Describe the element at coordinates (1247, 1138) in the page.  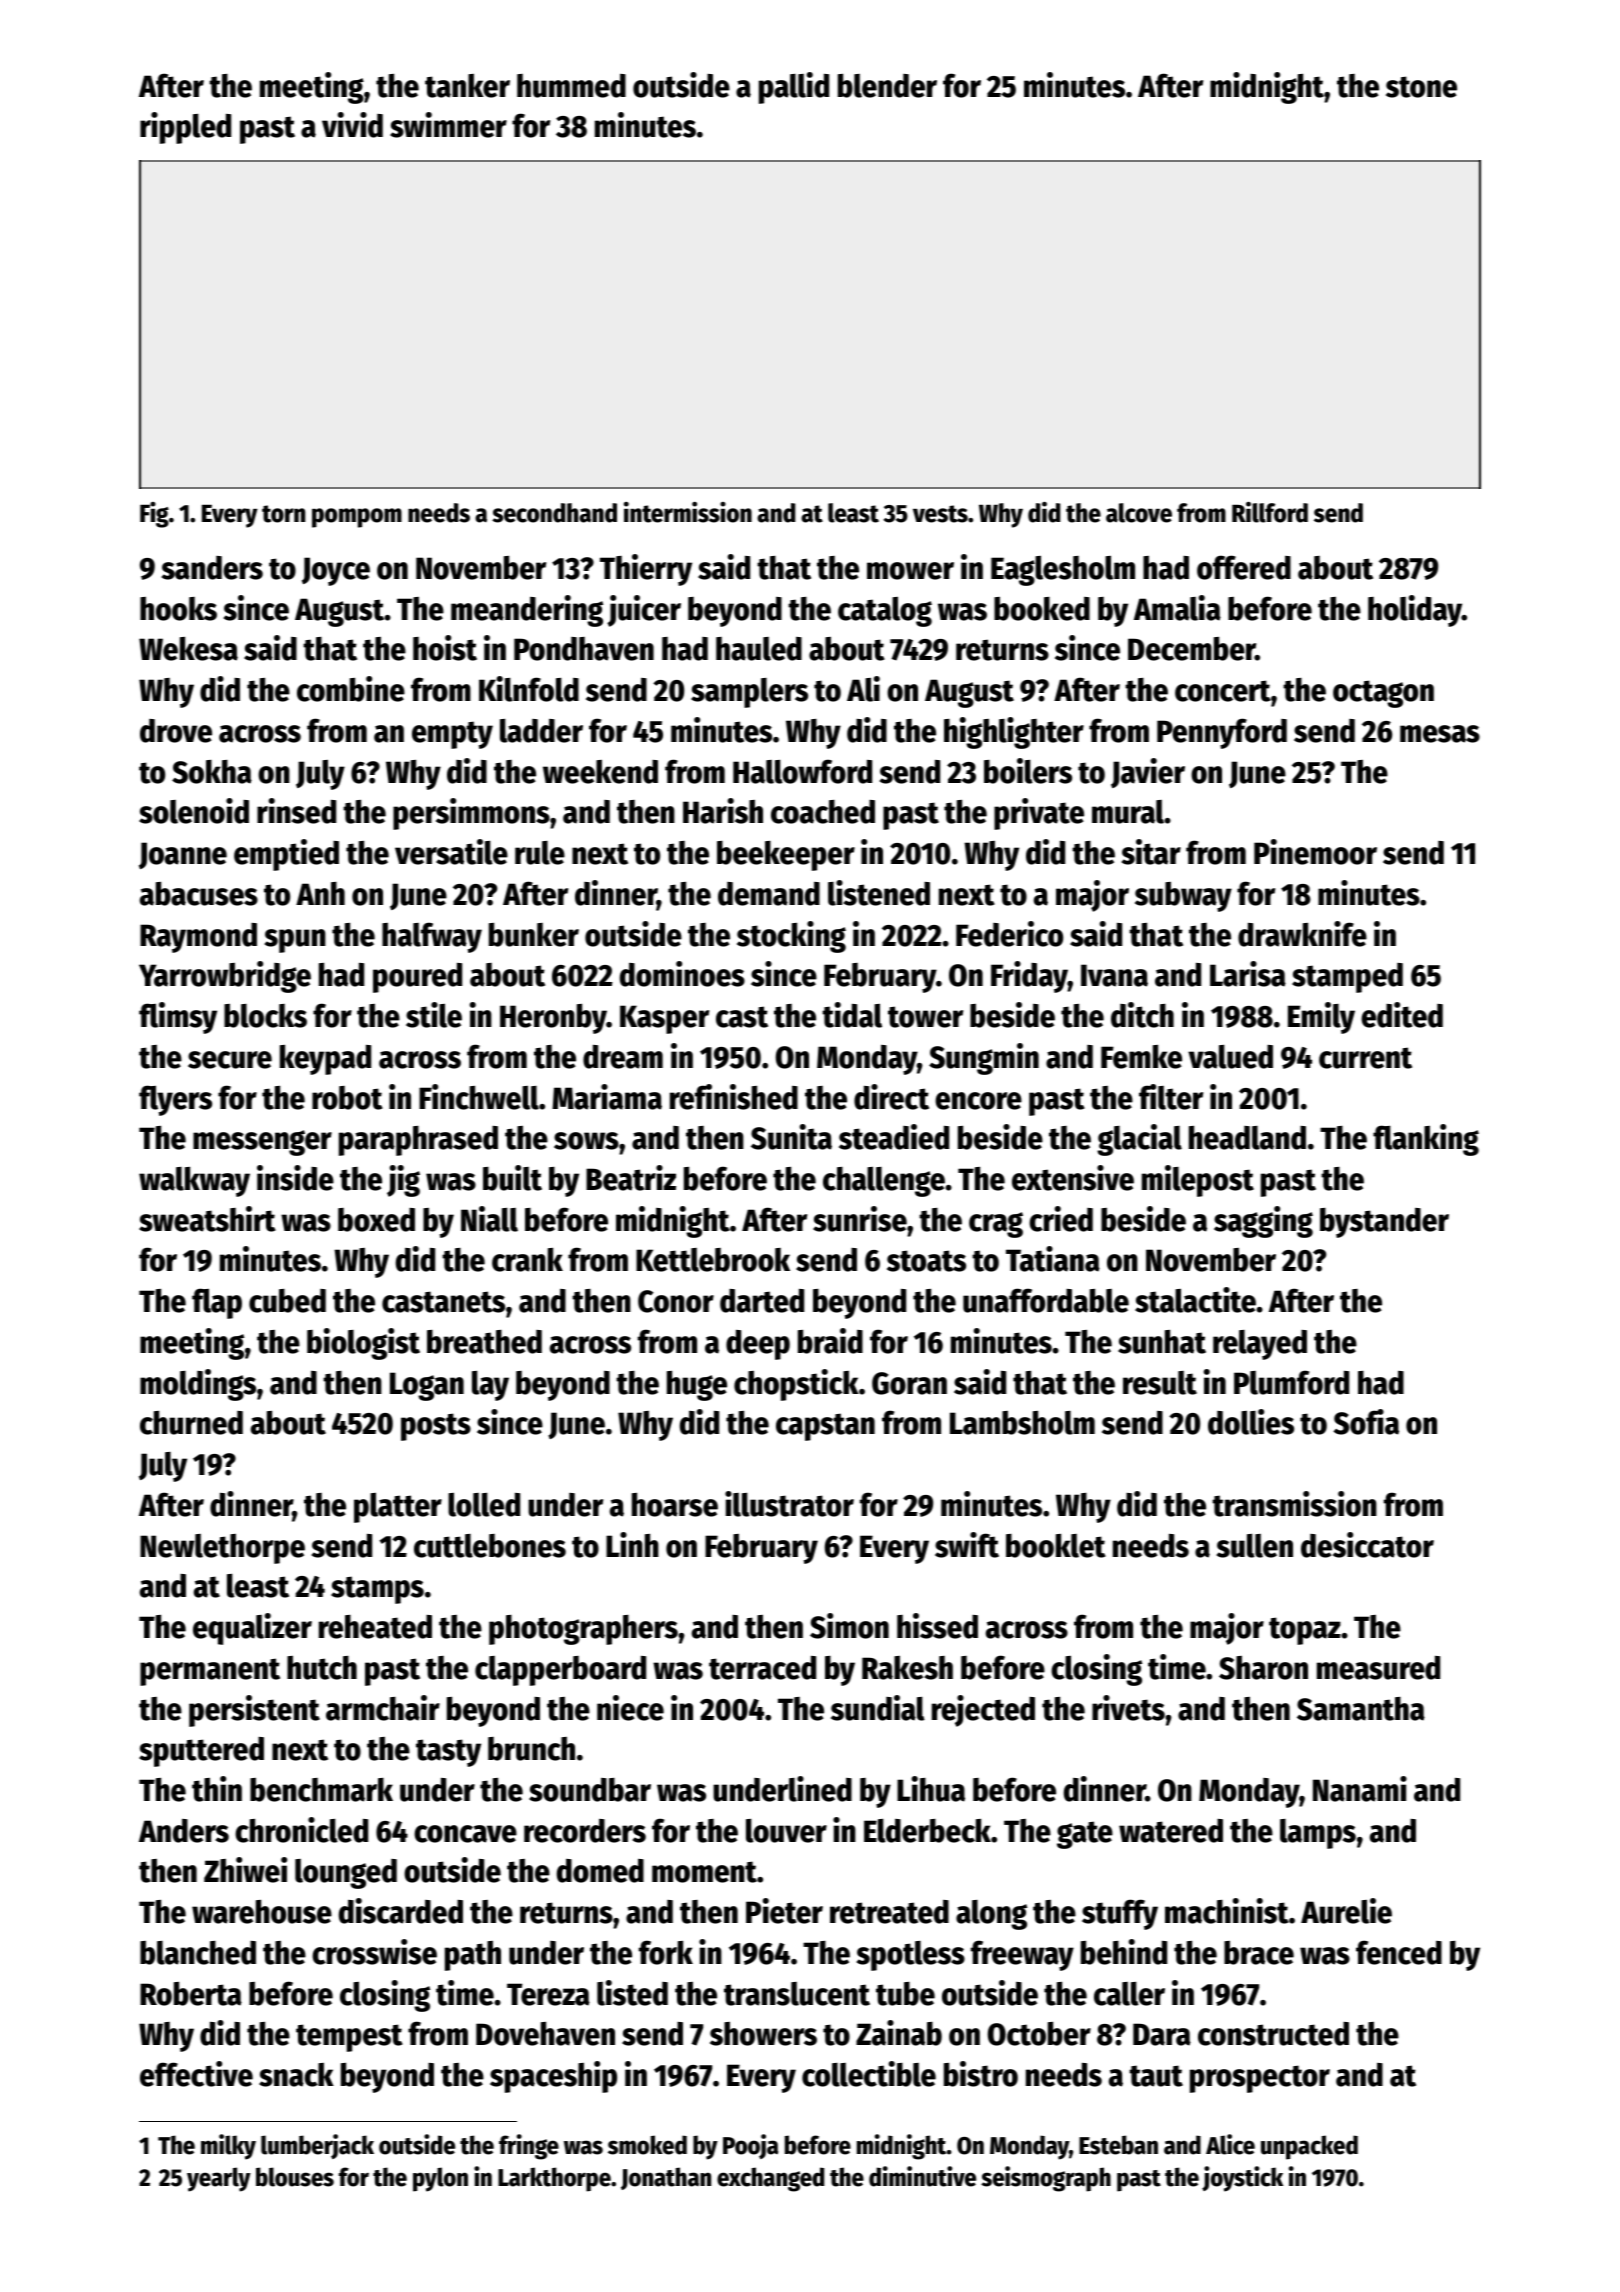
I see `headland` at that location.
